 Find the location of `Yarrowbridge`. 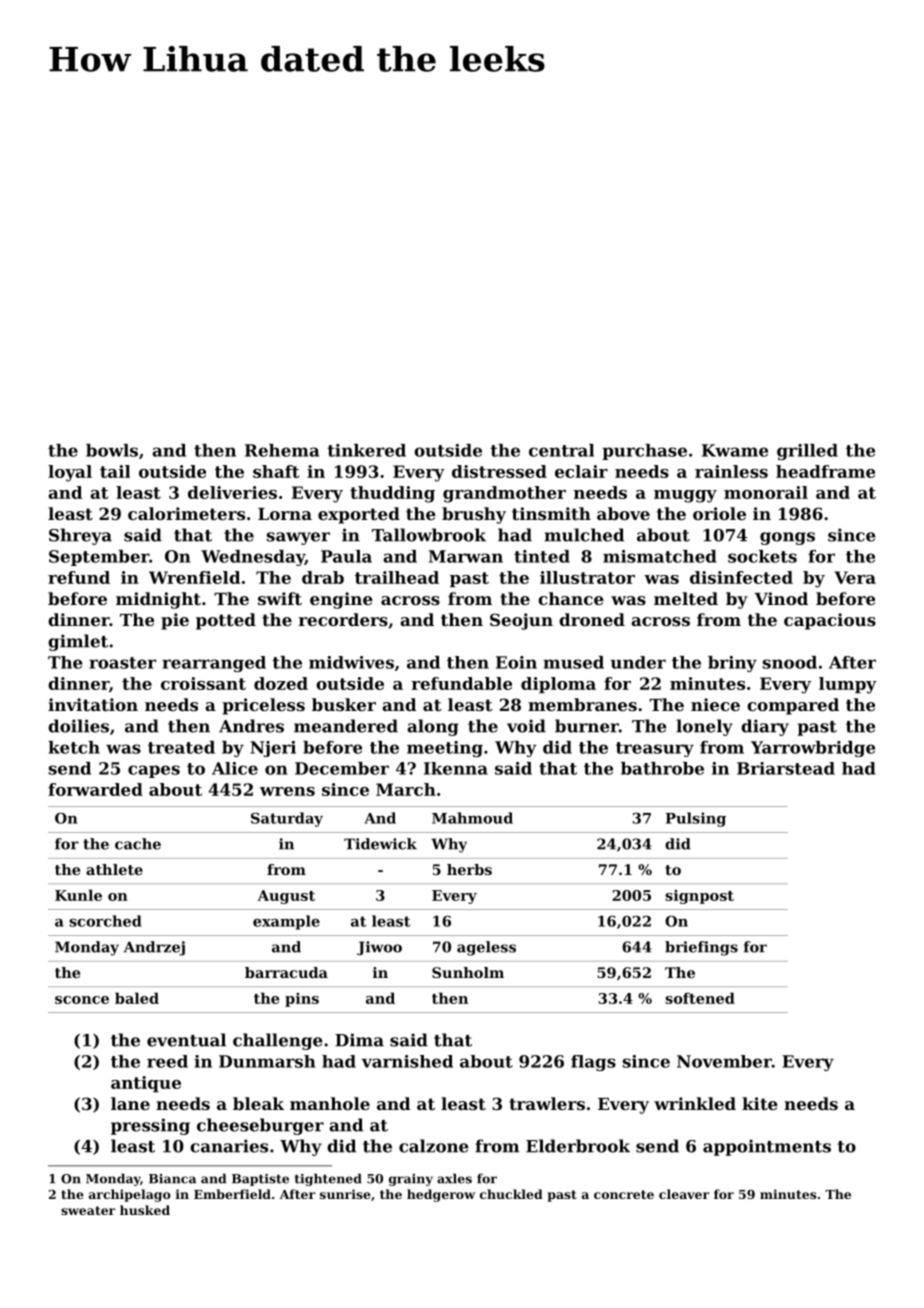

Yarrowbridge is located at coordinates (813, 749).
